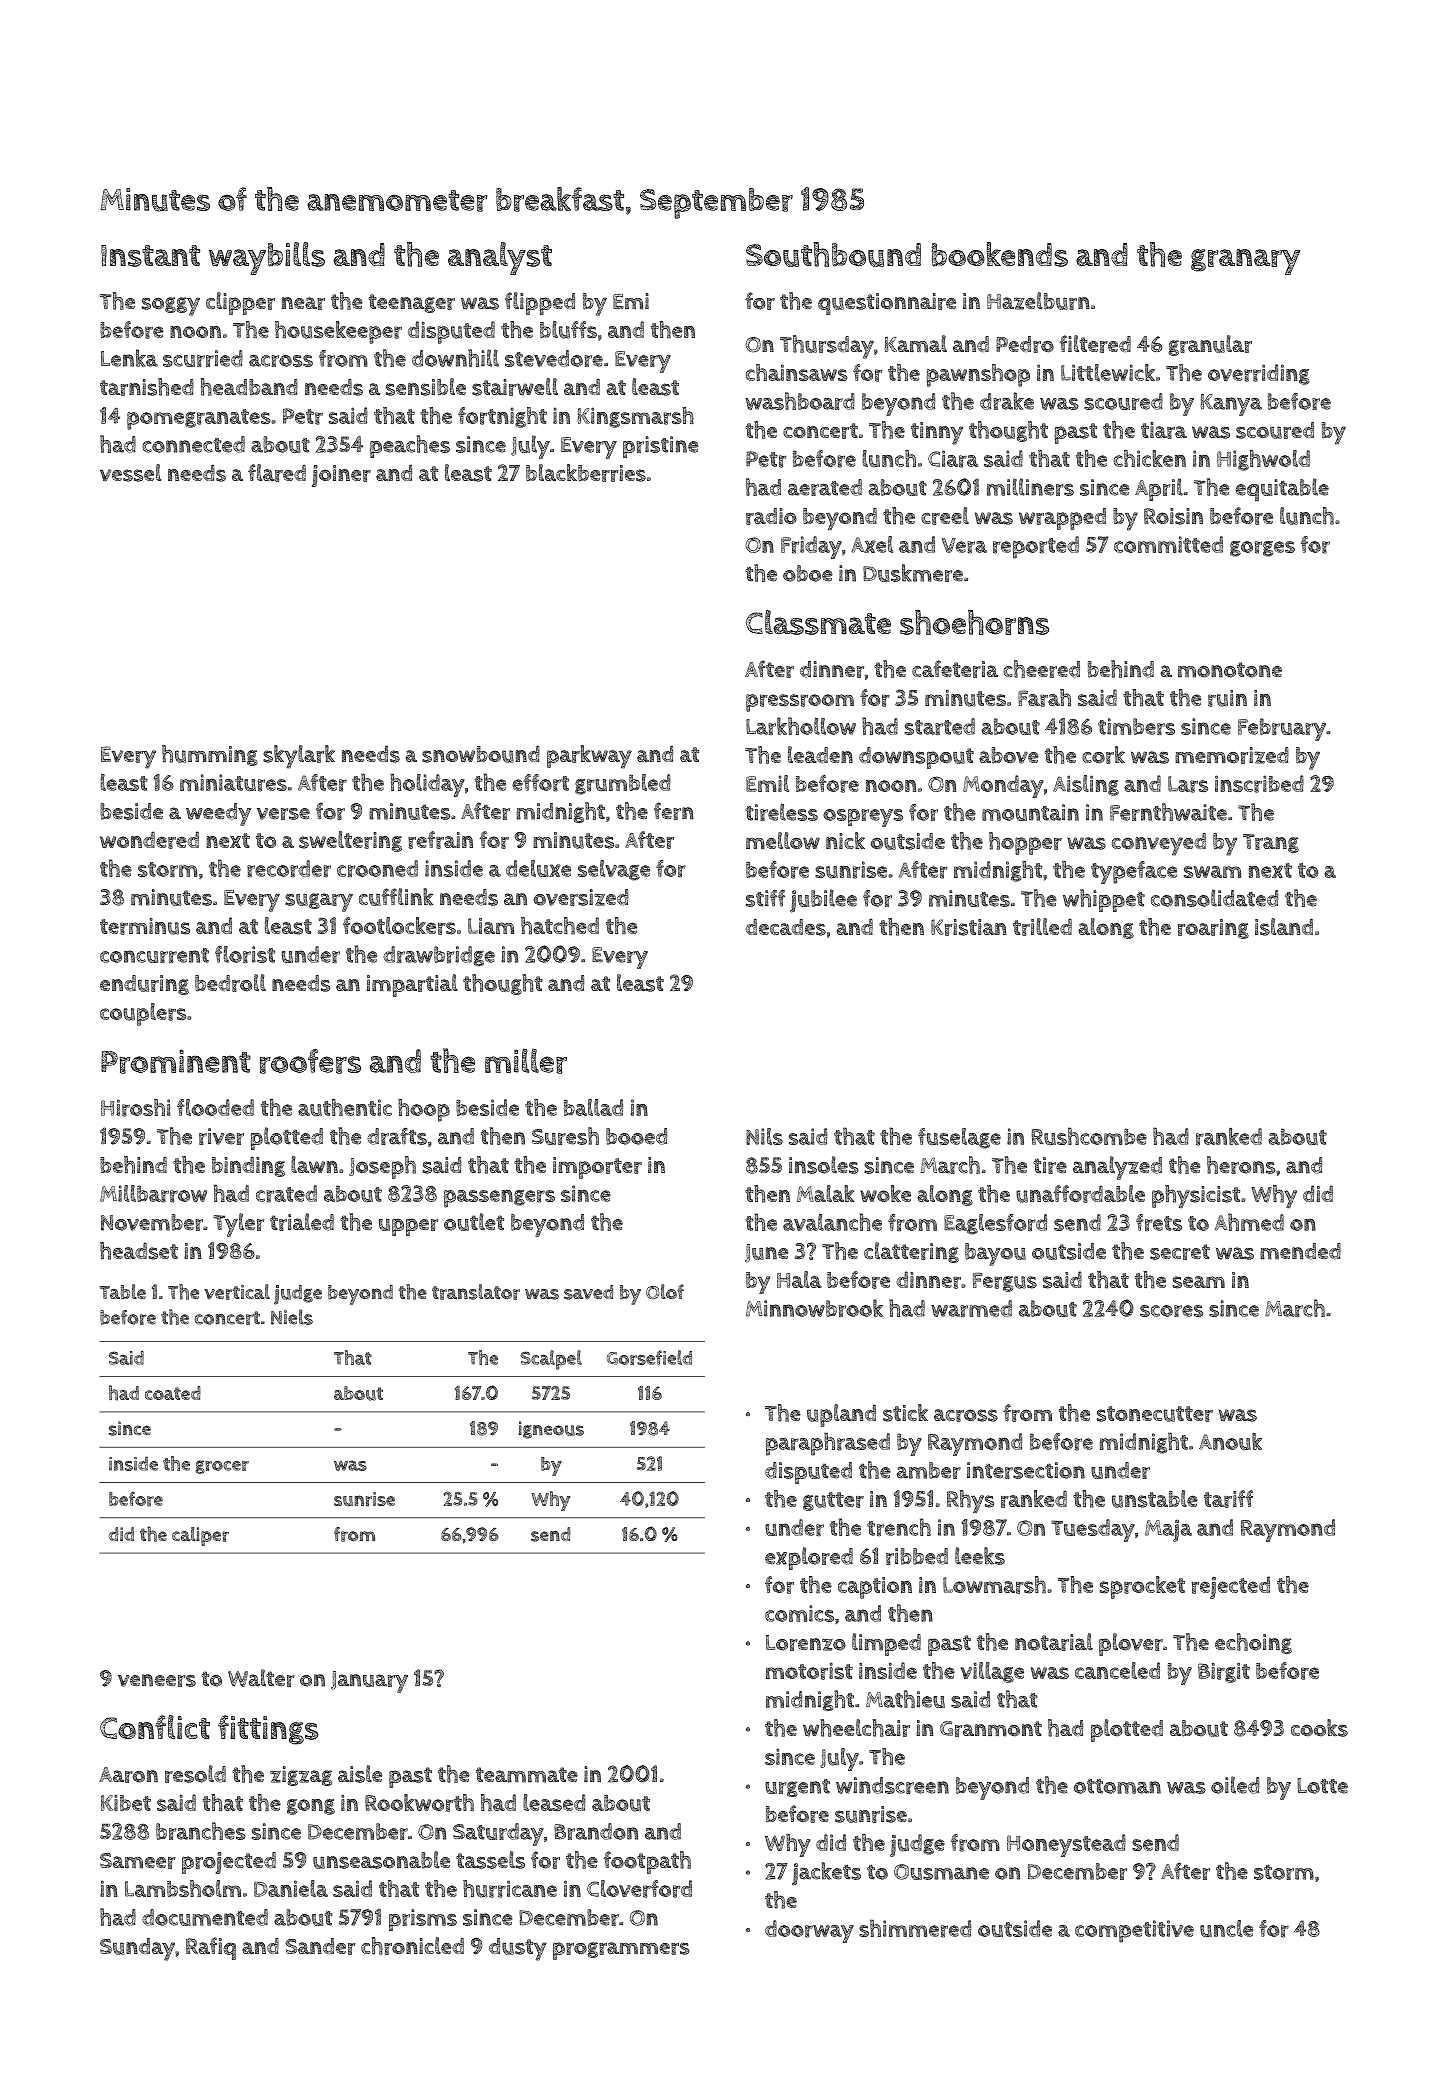 The image size is (1450, 2100). I want to click on island, so click(1284, 927).
